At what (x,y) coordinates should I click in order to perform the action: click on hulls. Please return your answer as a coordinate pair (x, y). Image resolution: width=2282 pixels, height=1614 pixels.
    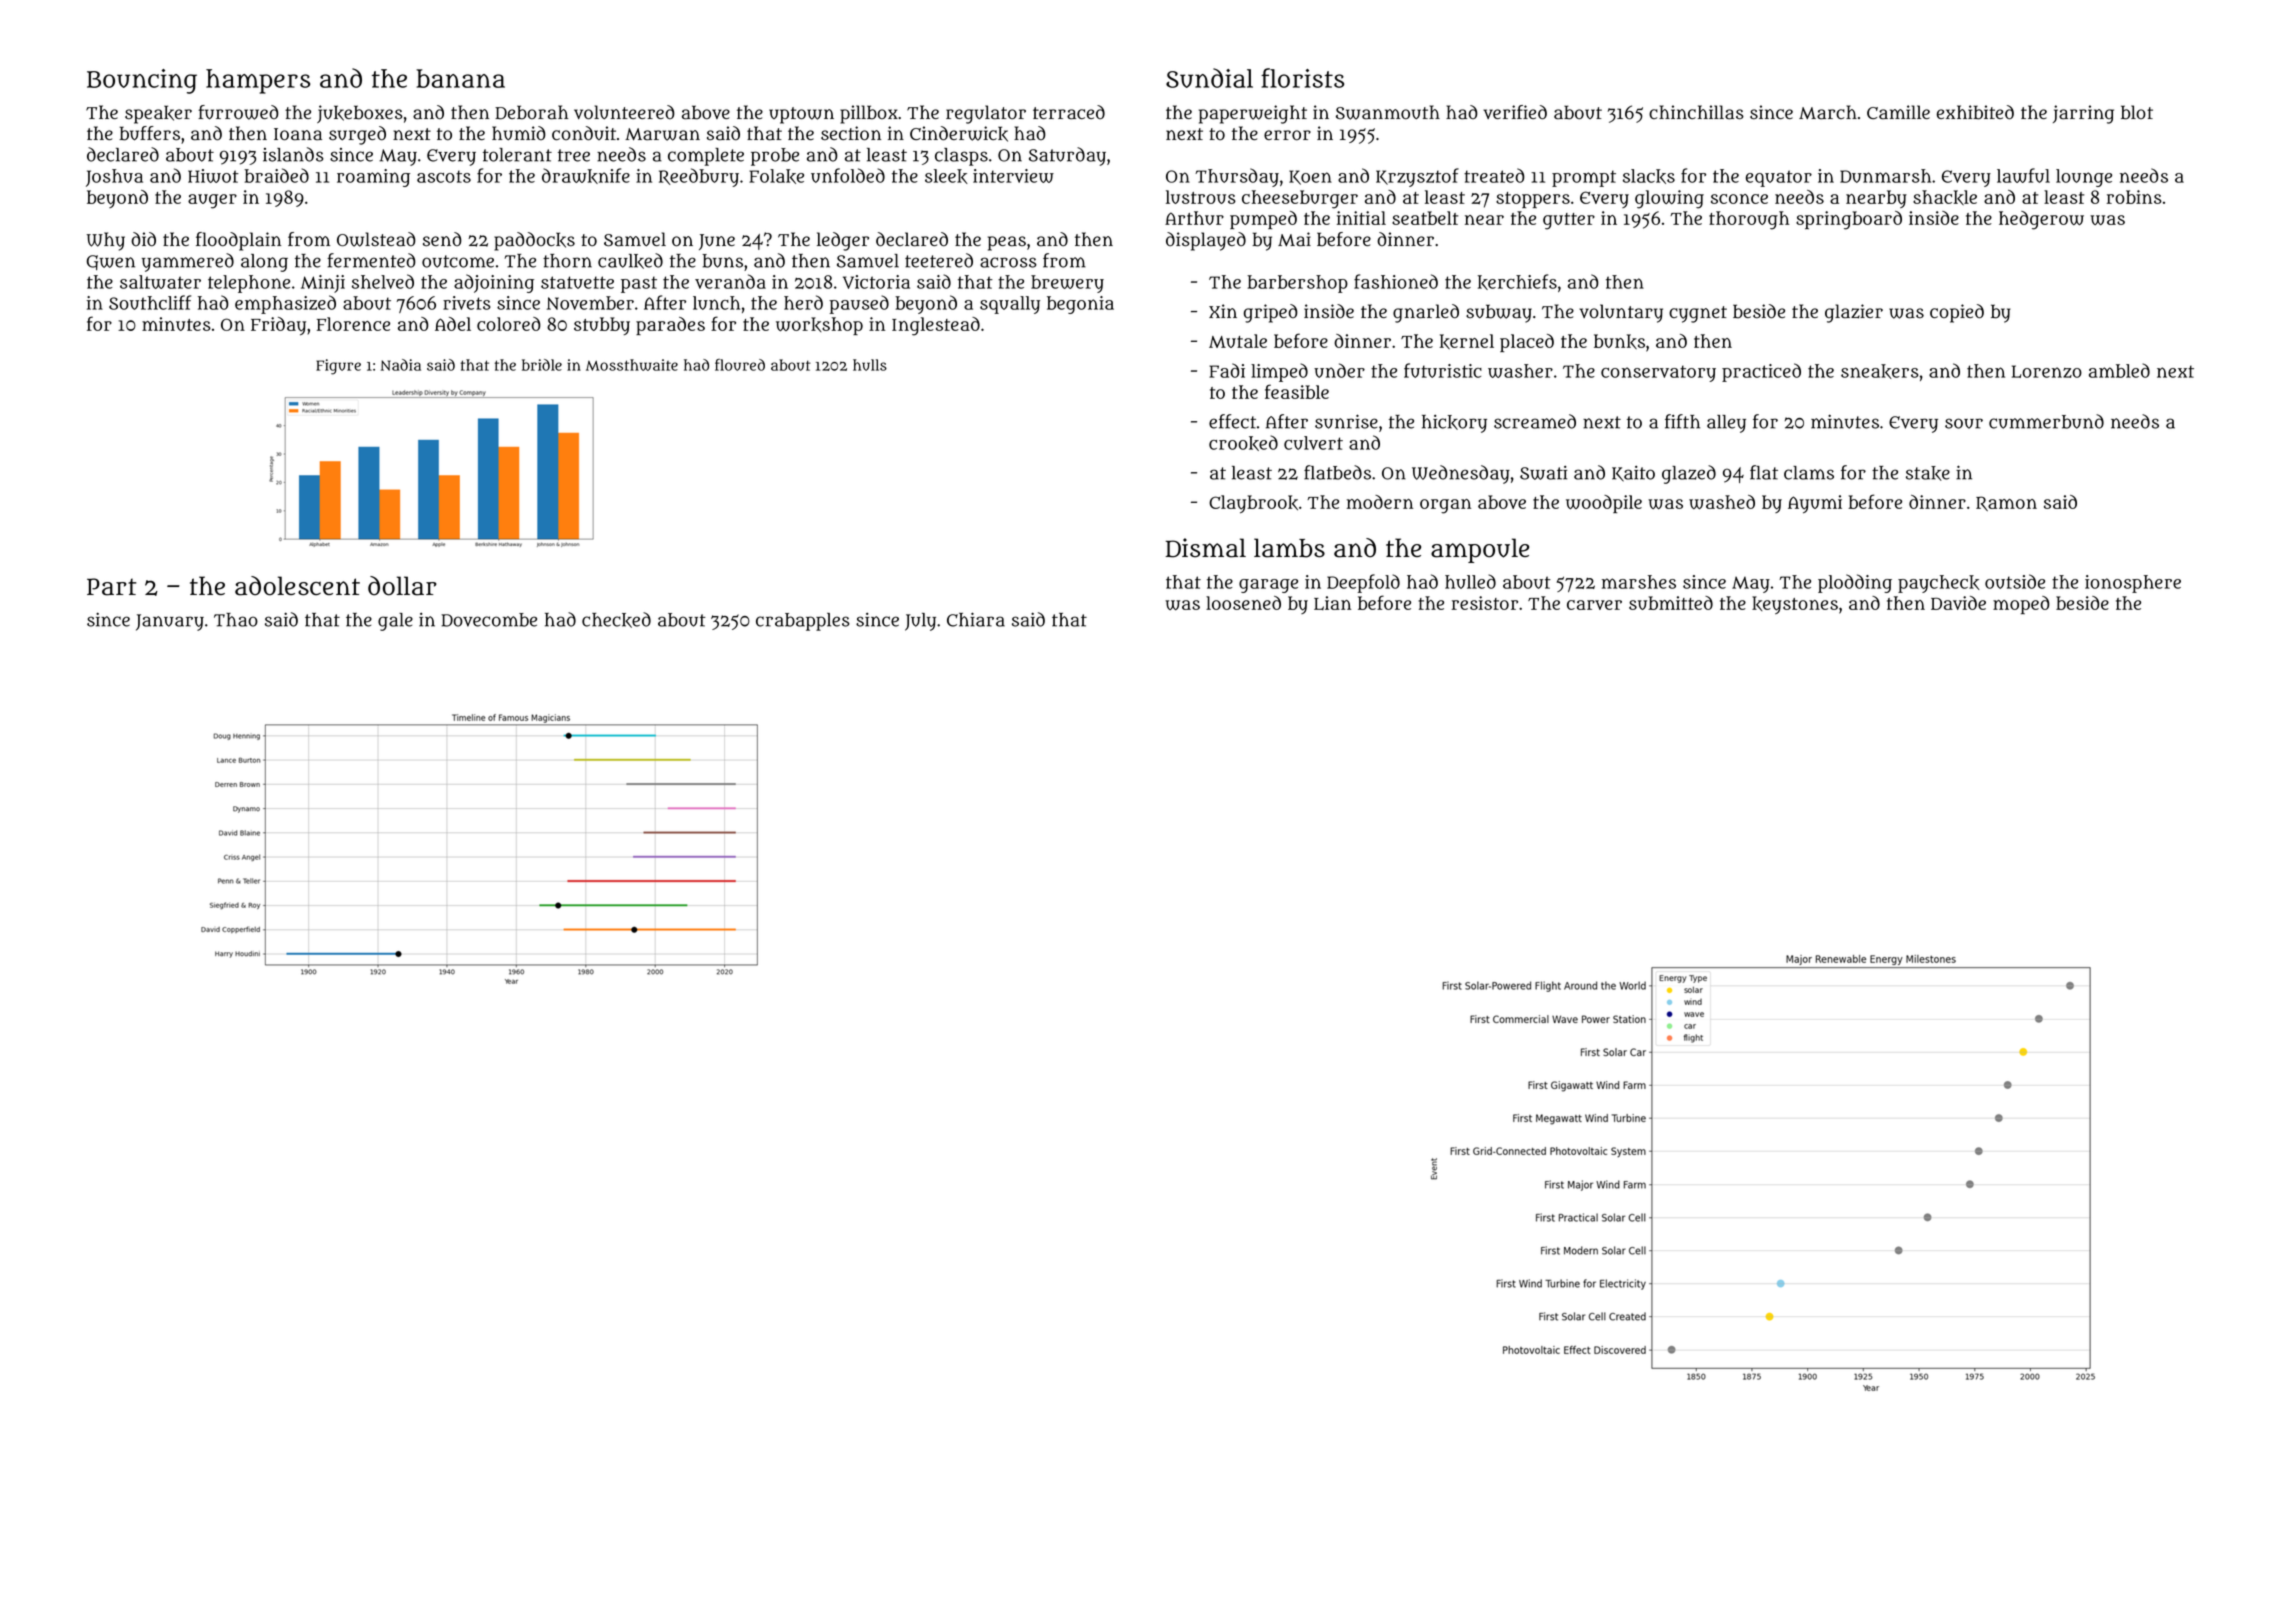
    Looking at the image, I should click on (870, 365).
